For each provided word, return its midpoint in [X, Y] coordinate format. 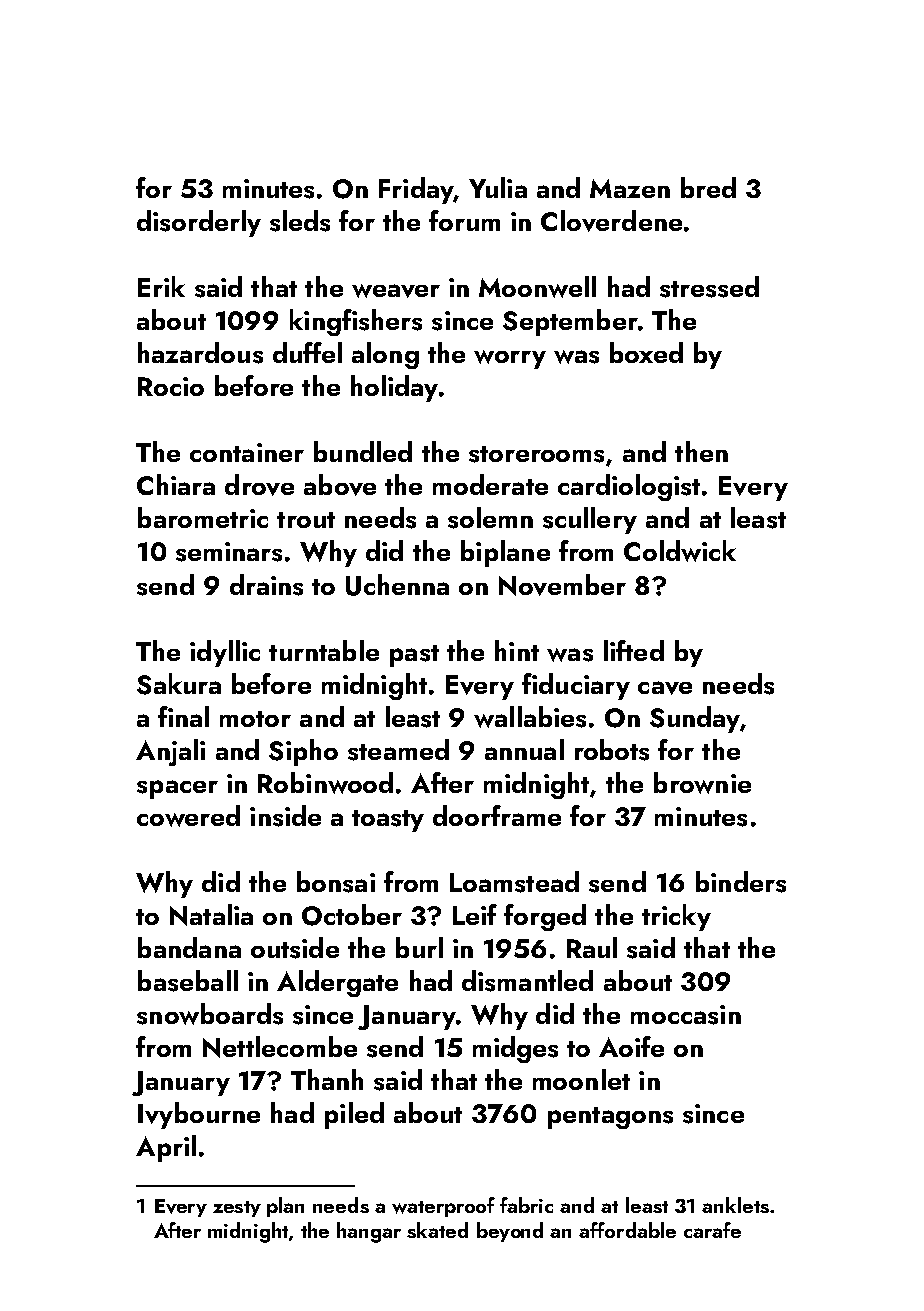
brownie [702, 783]
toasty [388, 821]
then [701, 451]
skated [437, 1230]
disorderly [199, 223]
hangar [369, 1232]
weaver [396, 291]
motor [255, 719]
